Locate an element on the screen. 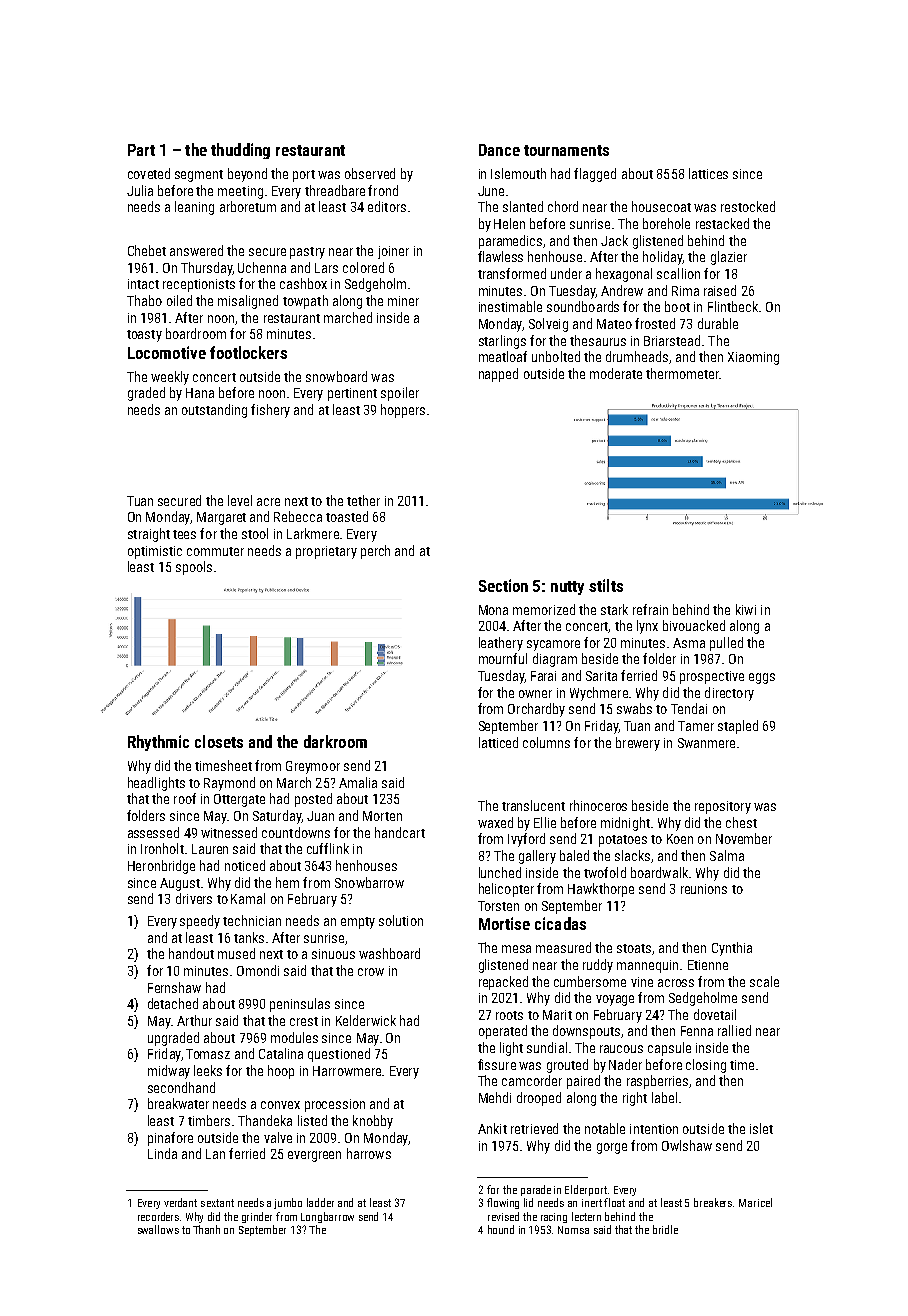  stoats is located at coordinates (634, 948).
